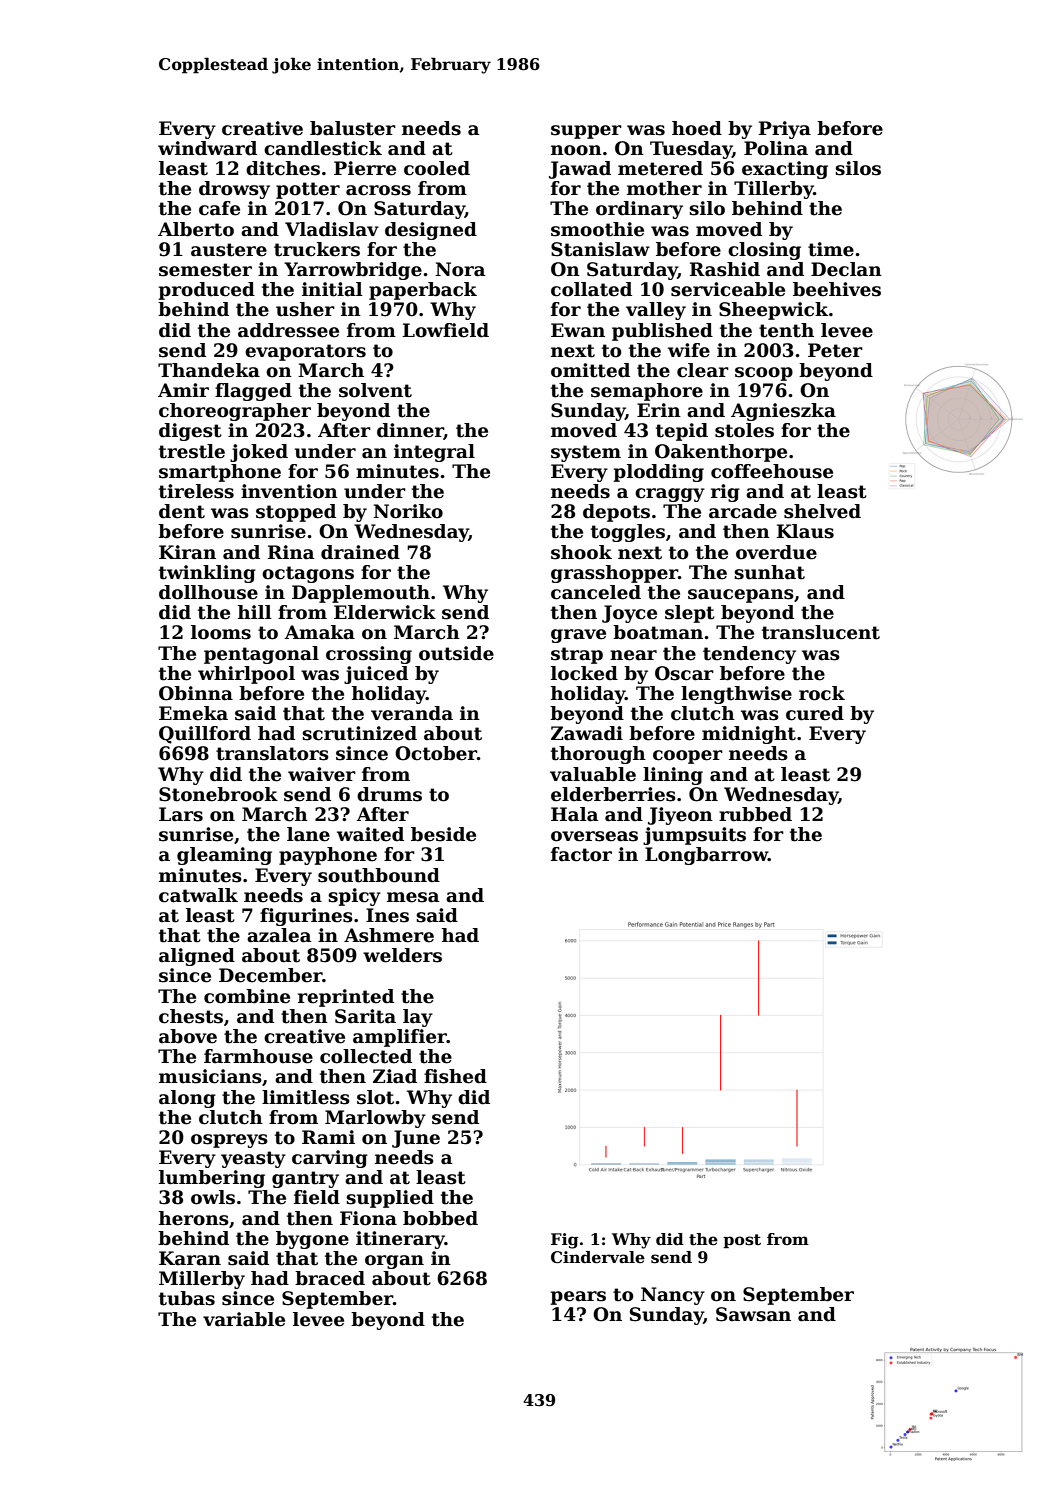 The image size is (1046, 1486). I want to click on fished, so click(455, 1076).
